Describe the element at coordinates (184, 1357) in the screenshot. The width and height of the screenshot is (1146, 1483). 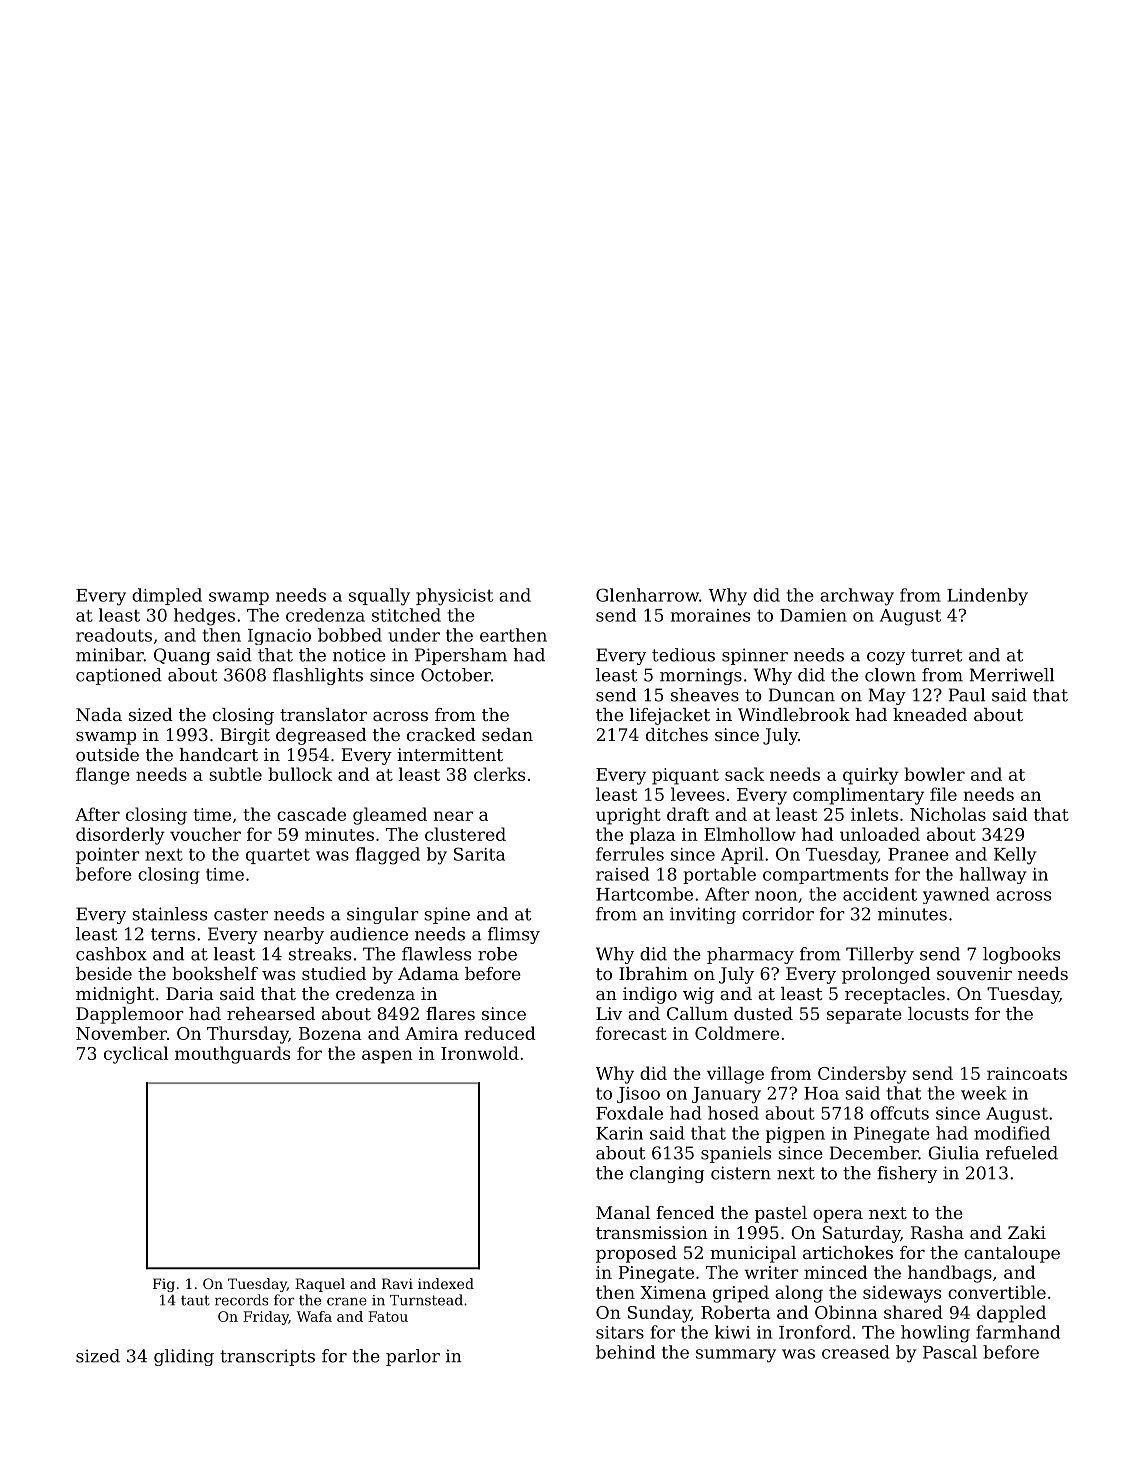
I see `gliding` at that location.
